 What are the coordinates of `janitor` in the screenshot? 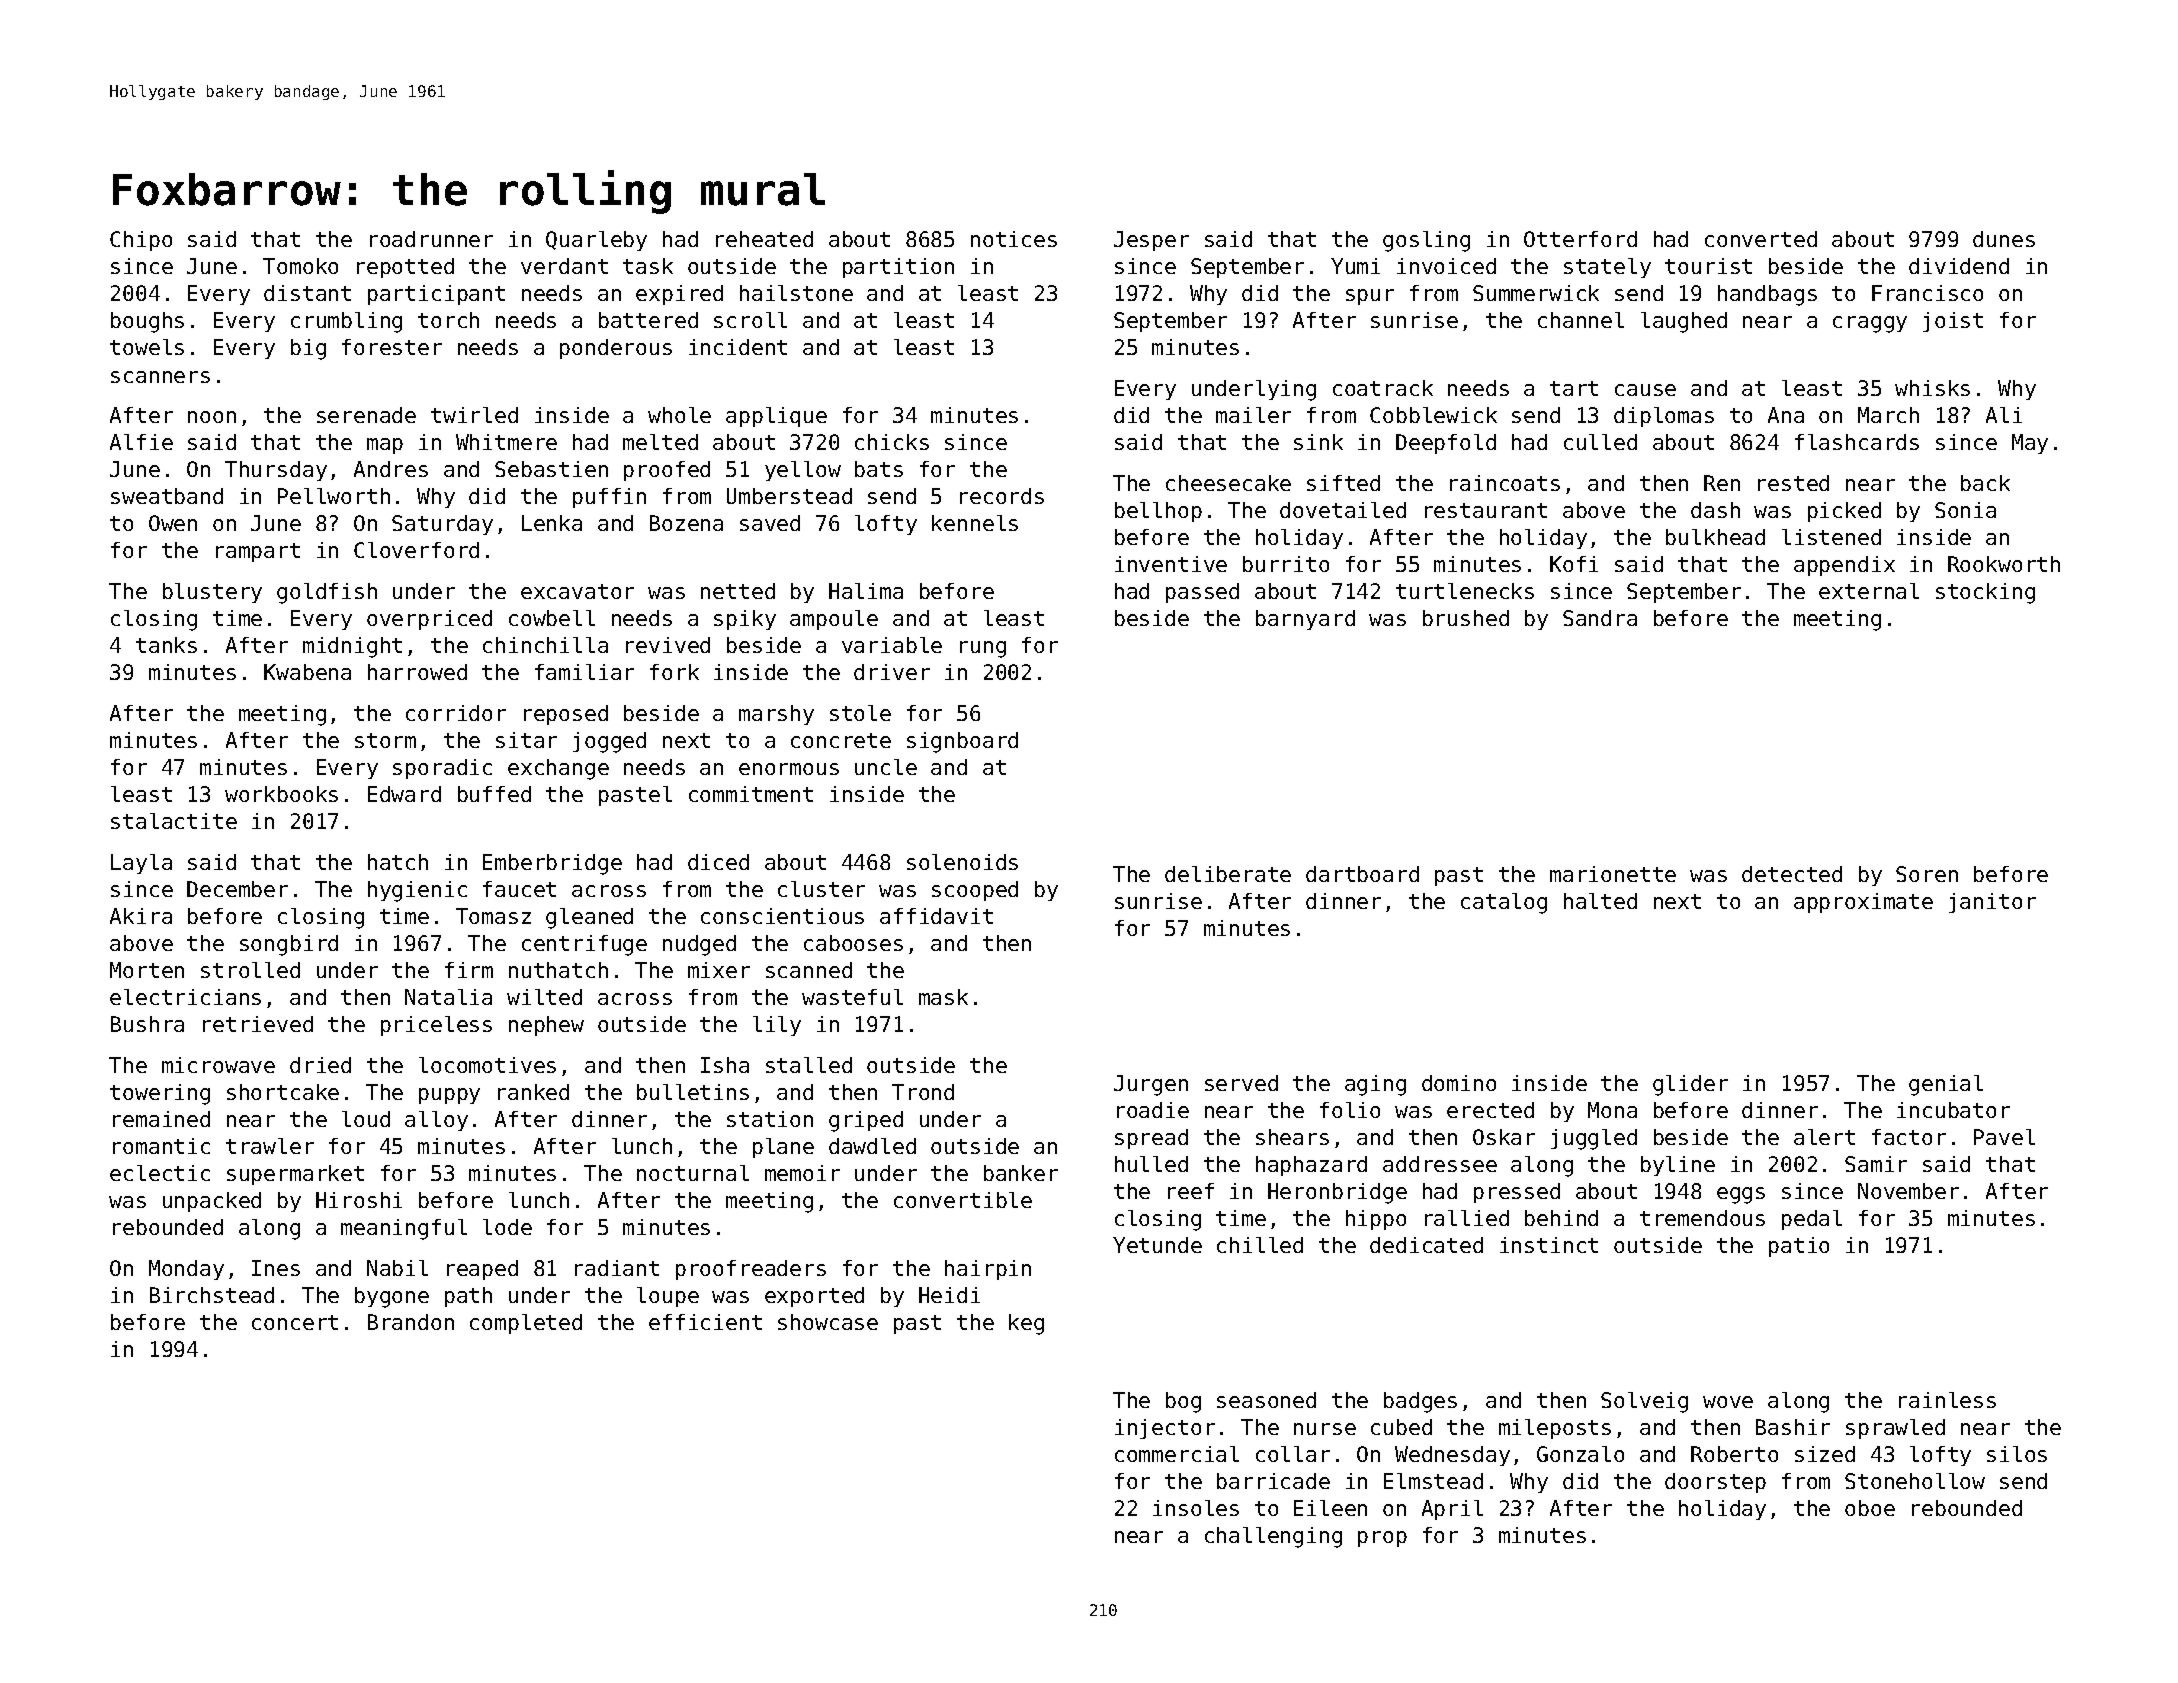 It's located at (1992, 903).
